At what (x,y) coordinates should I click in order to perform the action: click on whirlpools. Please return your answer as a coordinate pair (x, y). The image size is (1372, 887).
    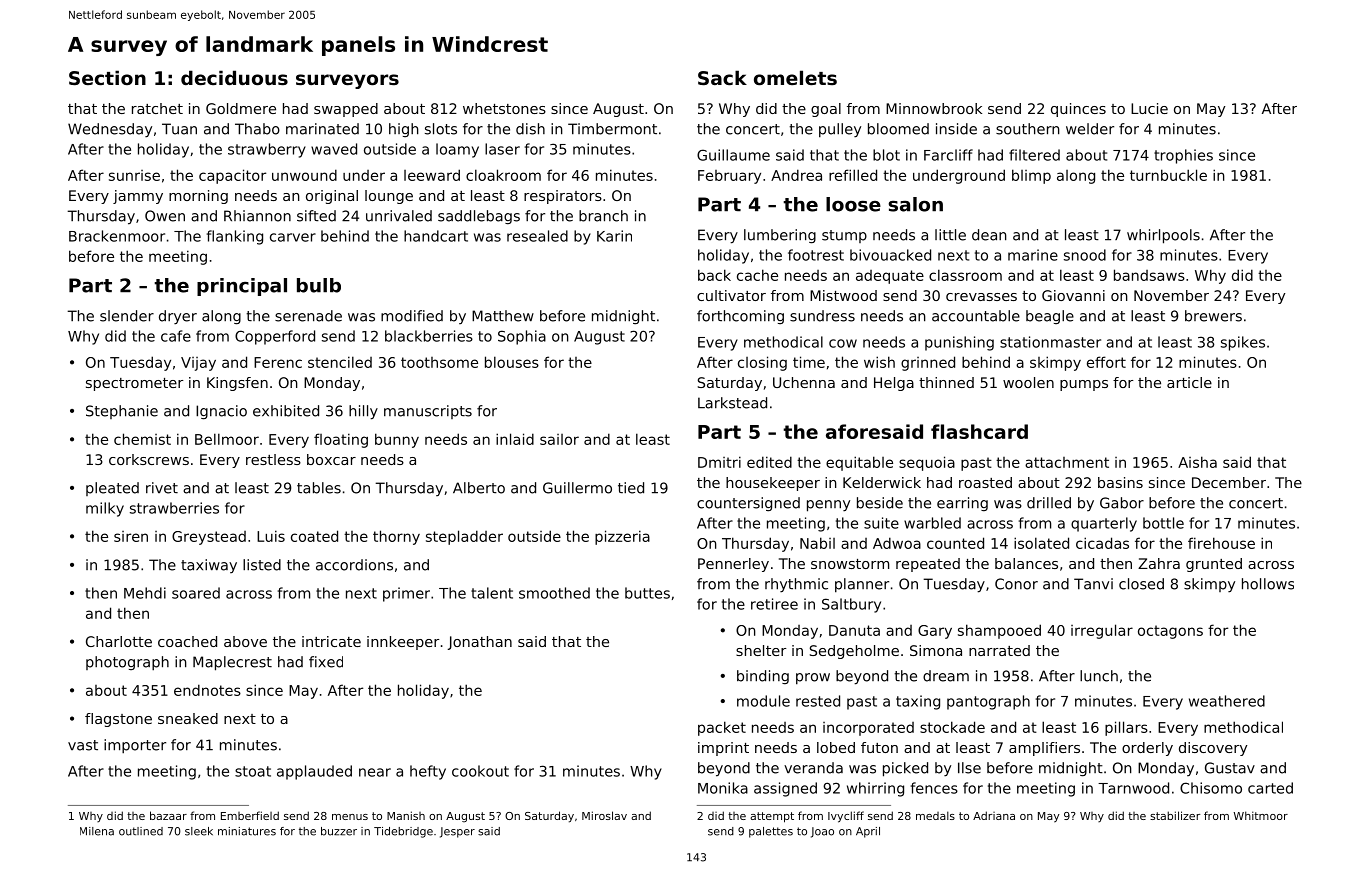
    Looking at the image, I should click on (1163, 236).
